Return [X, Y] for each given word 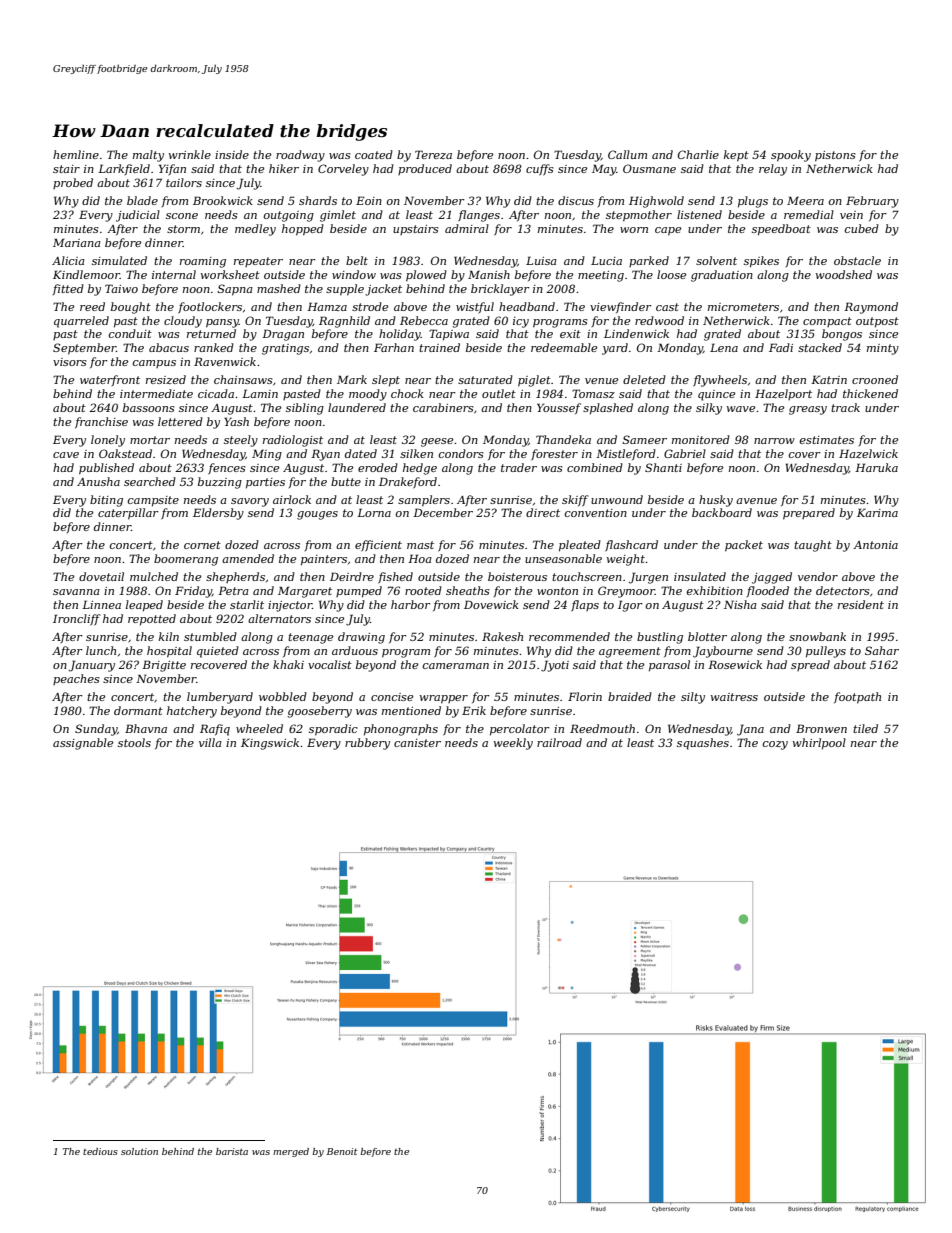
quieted [218, 652]
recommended [569, 636]
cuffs [540, 170]
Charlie [698, 154]
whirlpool [819, 744]
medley [255, 230]
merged [291, 1152]
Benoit [342, 1151]
